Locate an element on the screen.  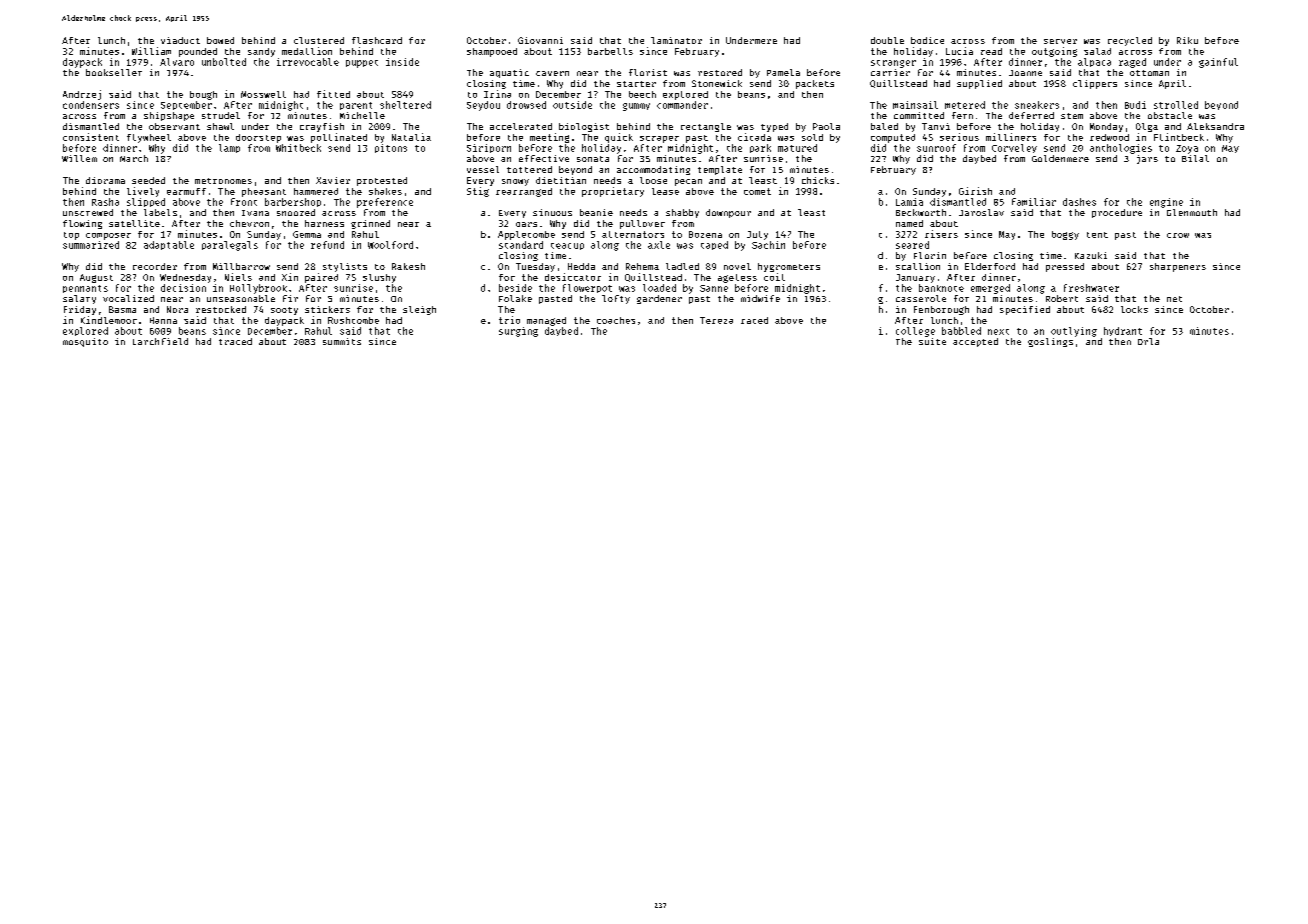
Rehema is located at coordinates (642, 266).
